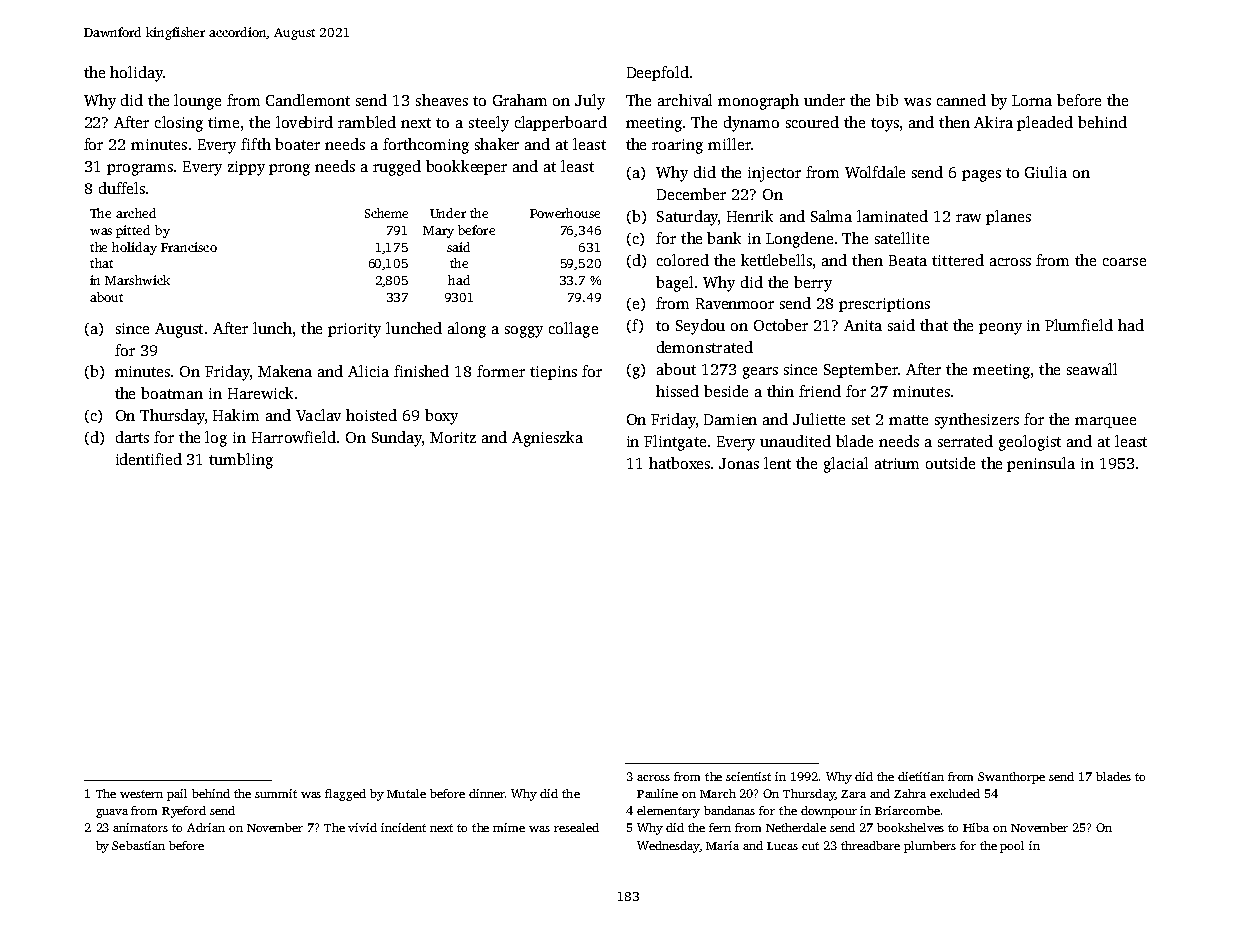 This image has height=952, width=1233. What do you see at coordinates (700, 327) in the image?
I see `Seydou` at bounding box center [700, 327].
